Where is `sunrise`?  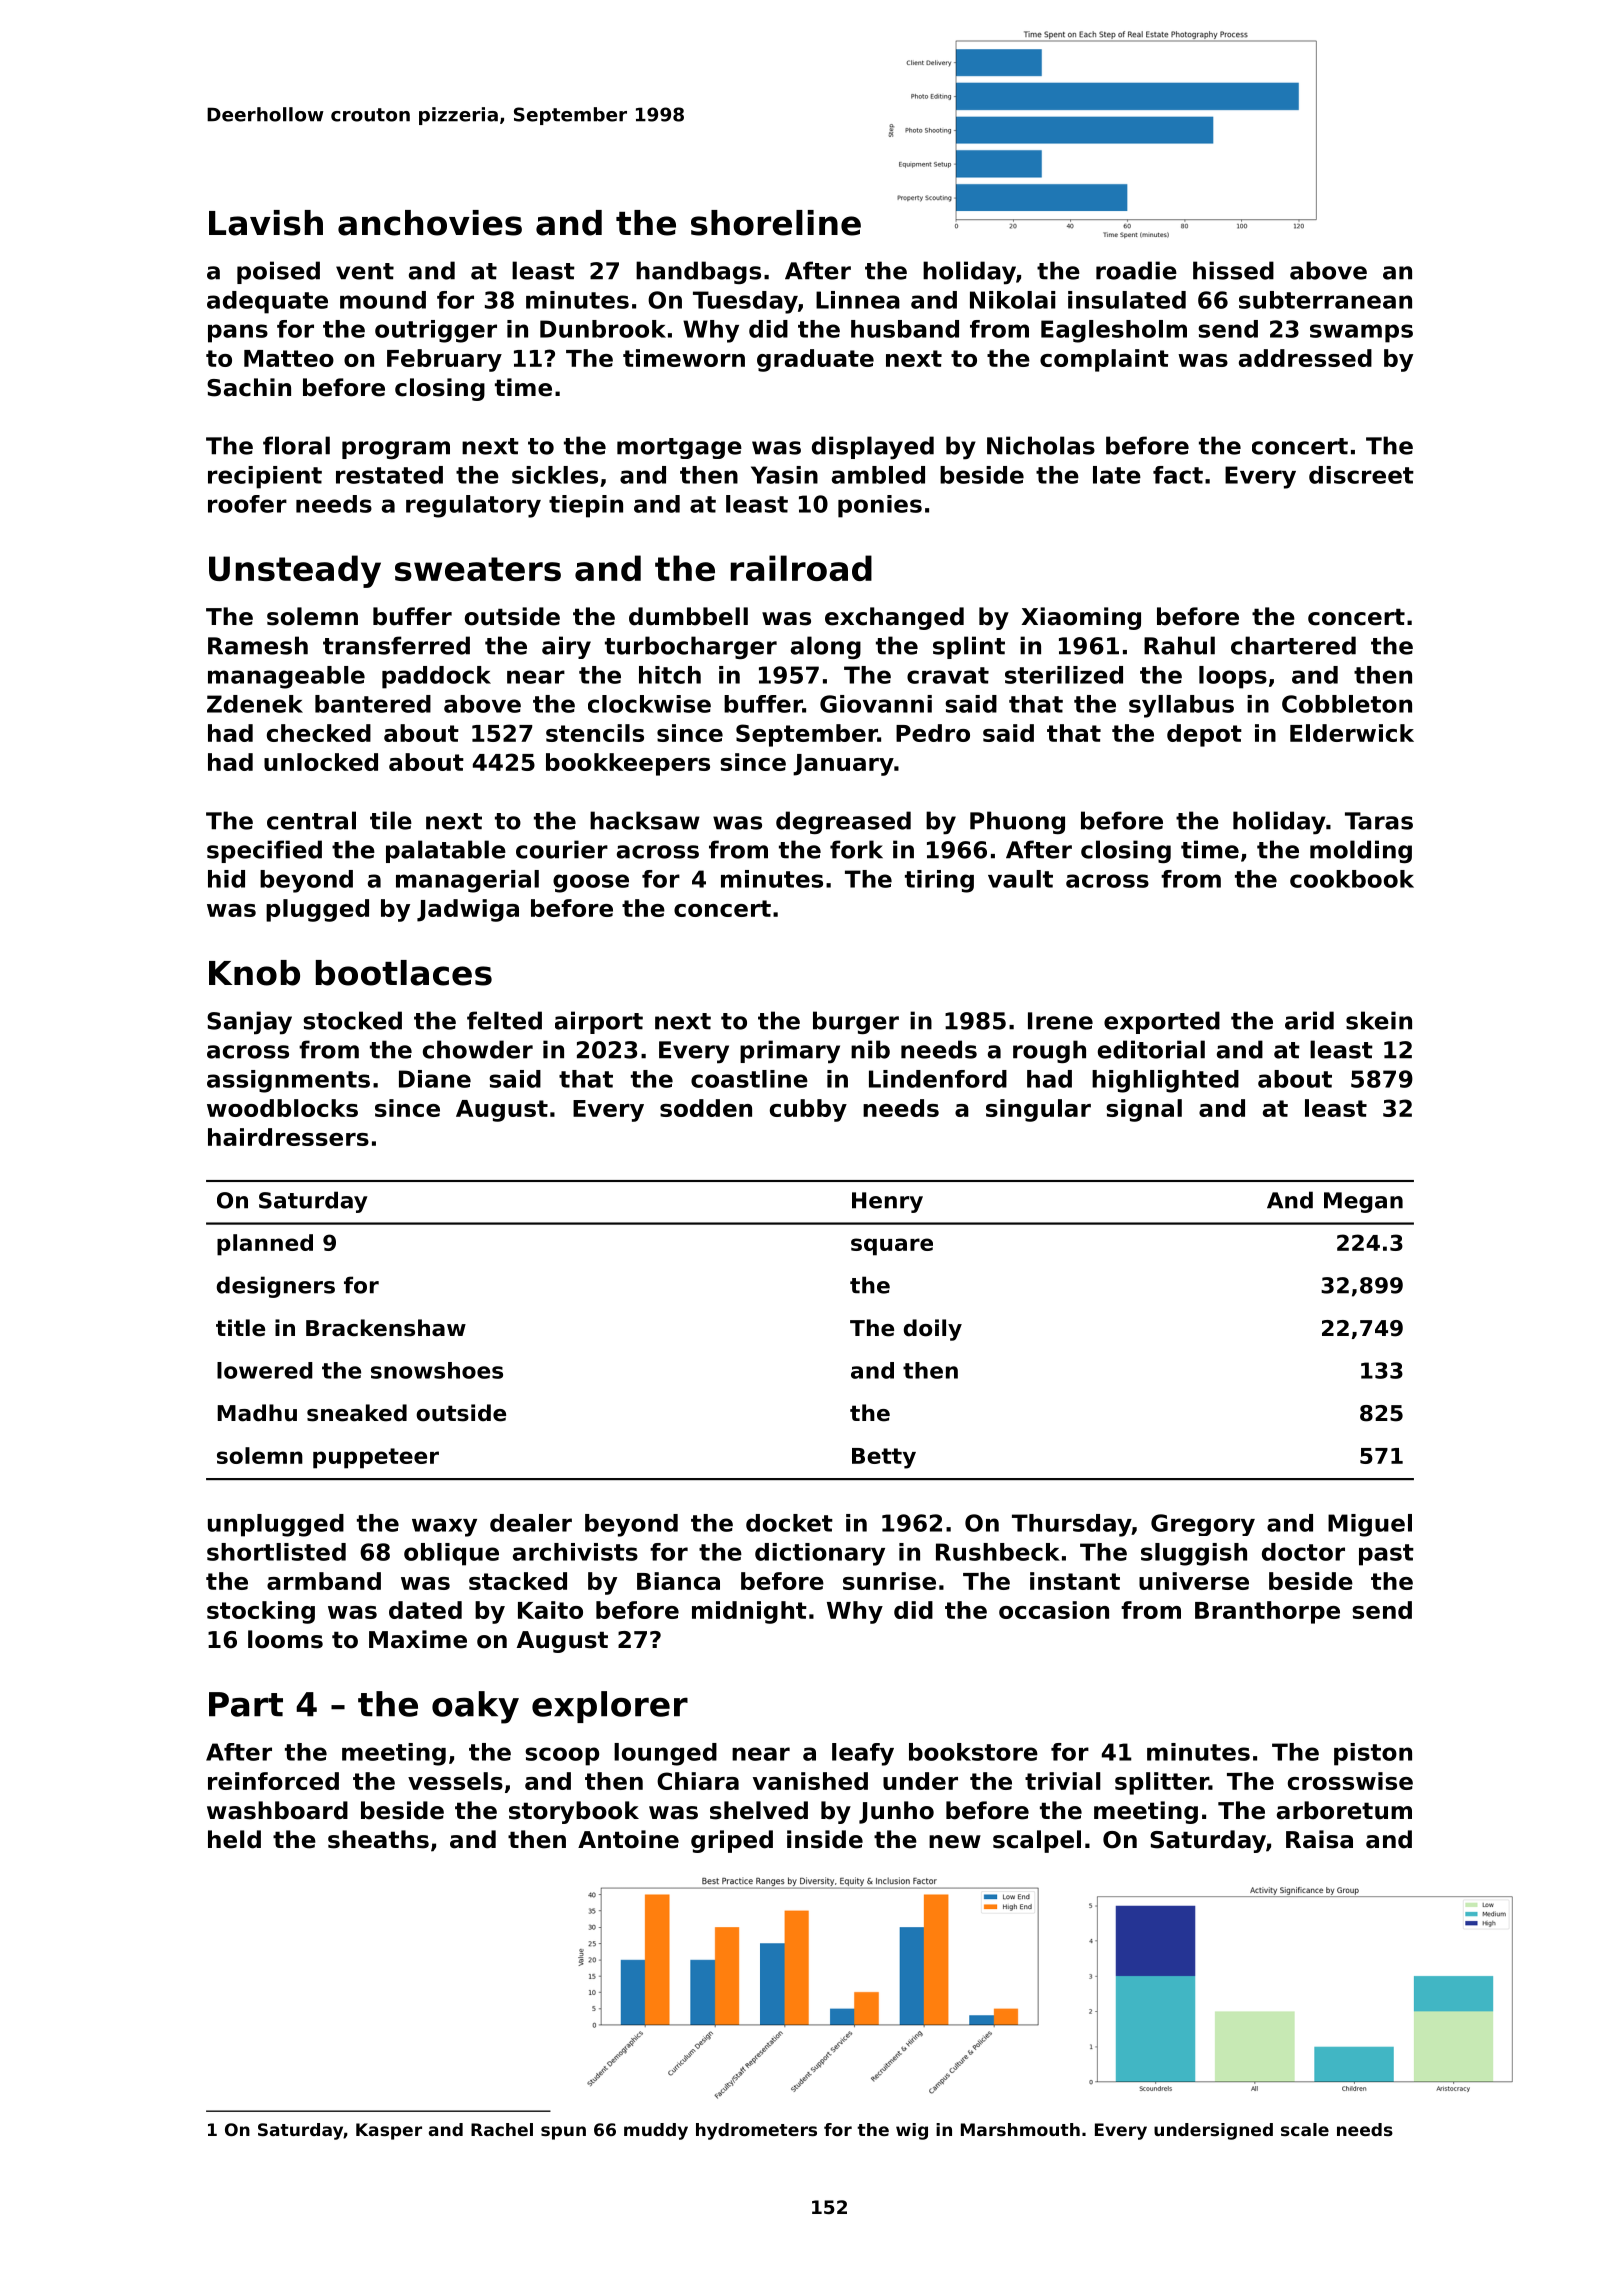 sunrise is located at coordinates (889, 1581).
